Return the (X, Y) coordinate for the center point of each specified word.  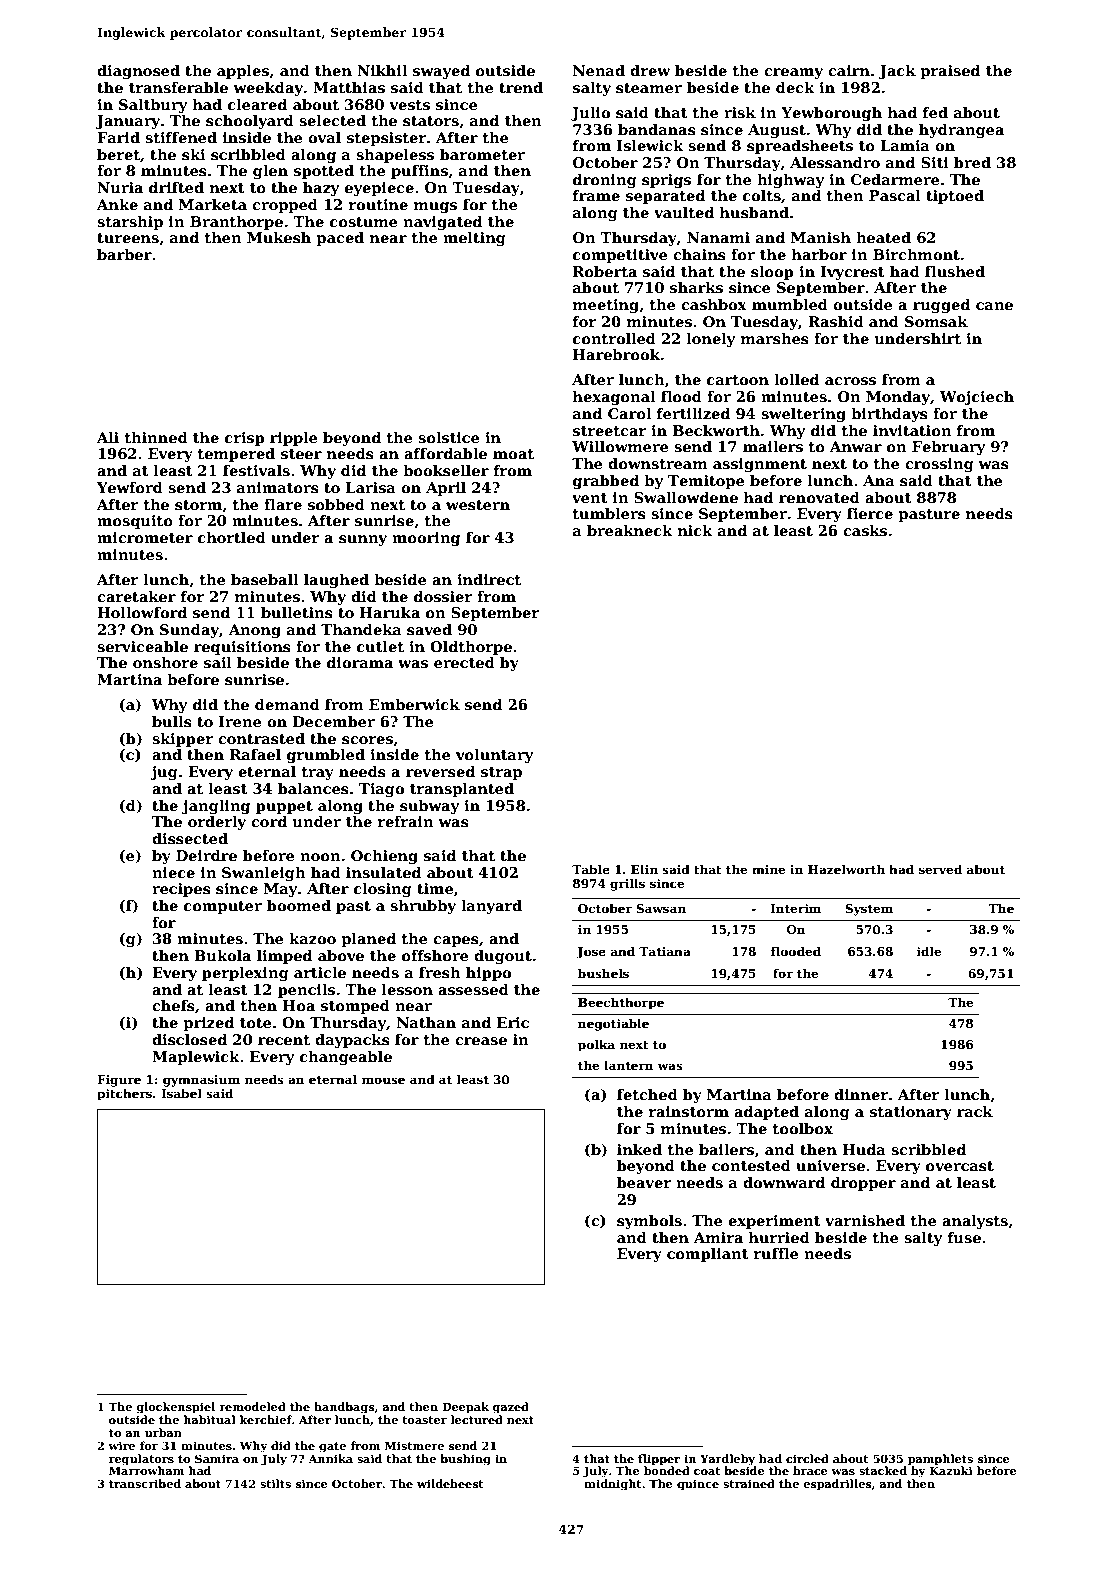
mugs (435, 207)
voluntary (495, 756)
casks (865, 530)
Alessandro (835, 163)
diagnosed (138, 72)
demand (287, 704)
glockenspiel (175, 1408)
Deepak (465, 1408)
